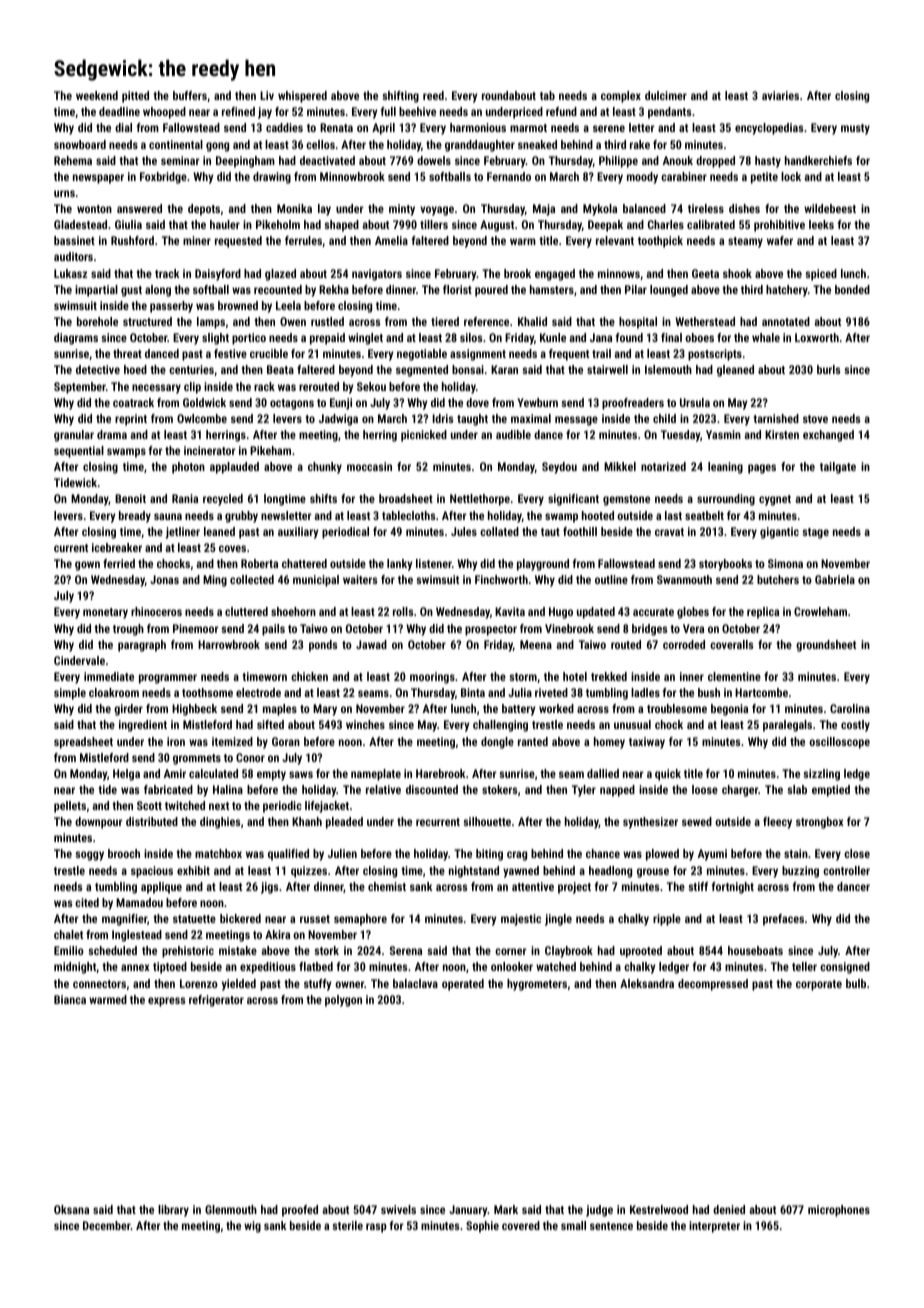 This screenshot has width=924, height=1308. Describe the element at coordinates (846, 870) in the screenshot. I see `controller` at that location.
